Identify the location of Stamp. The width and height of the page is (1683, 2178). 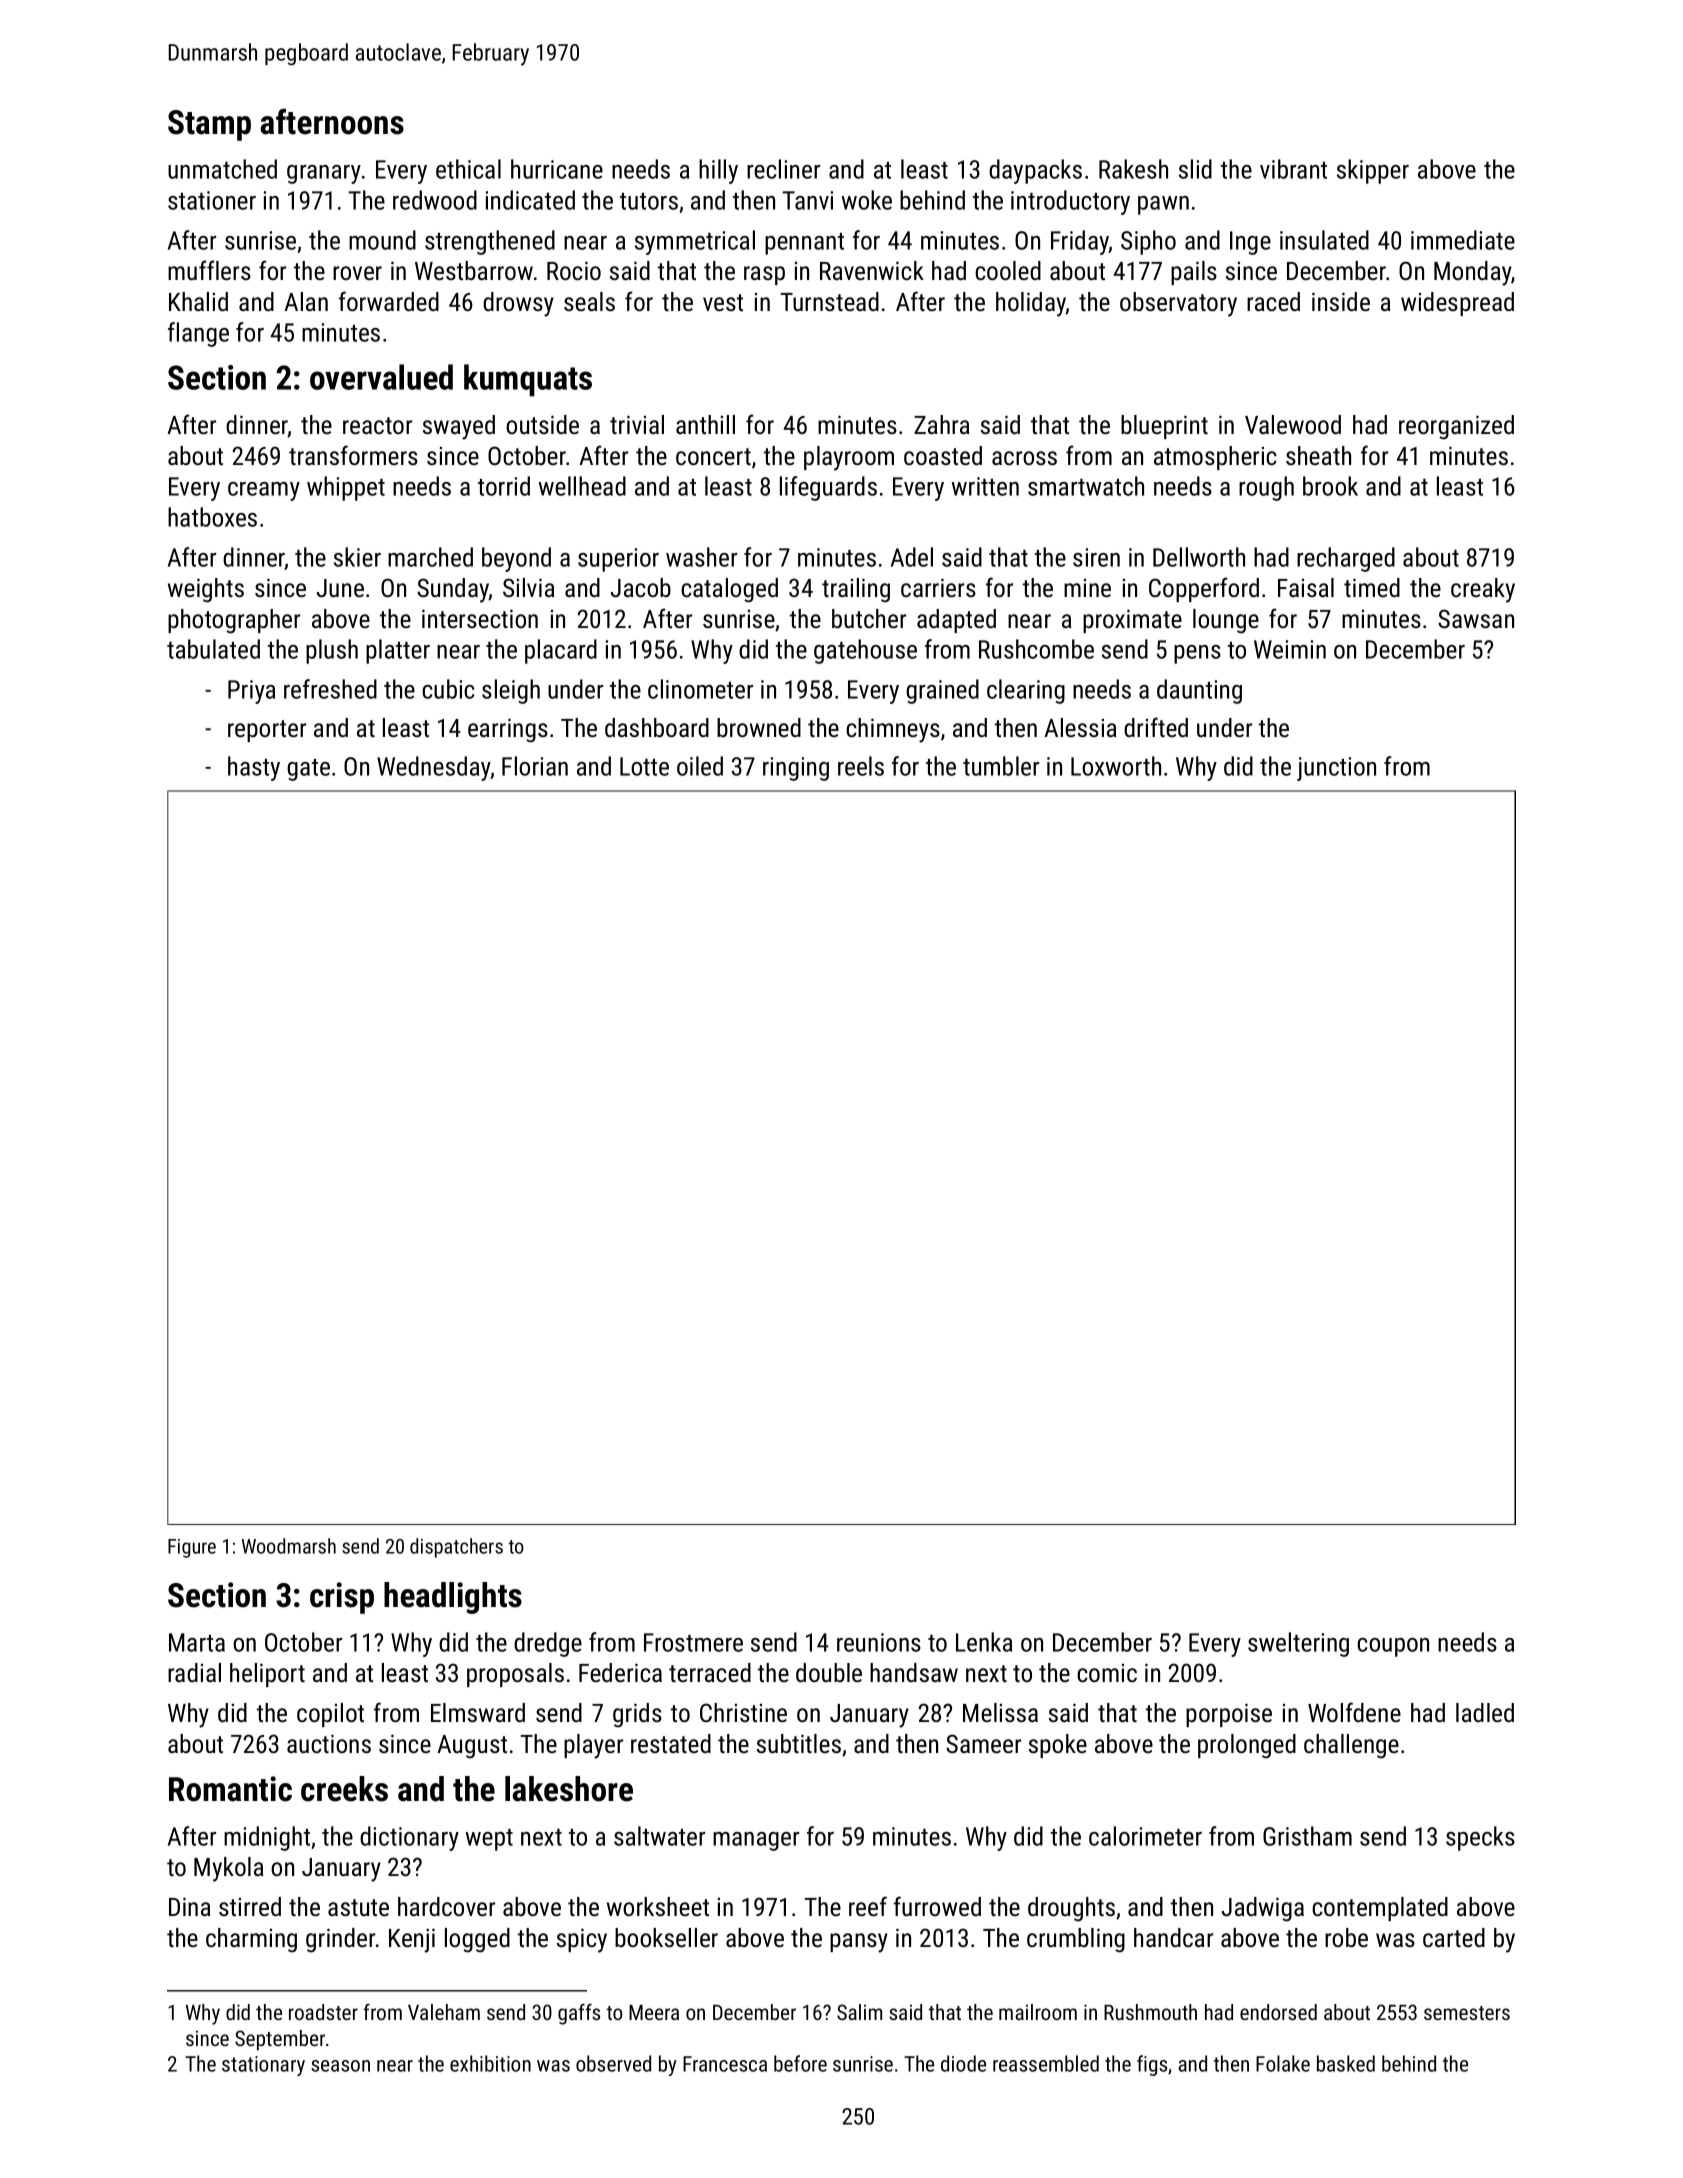
(209, 125).
